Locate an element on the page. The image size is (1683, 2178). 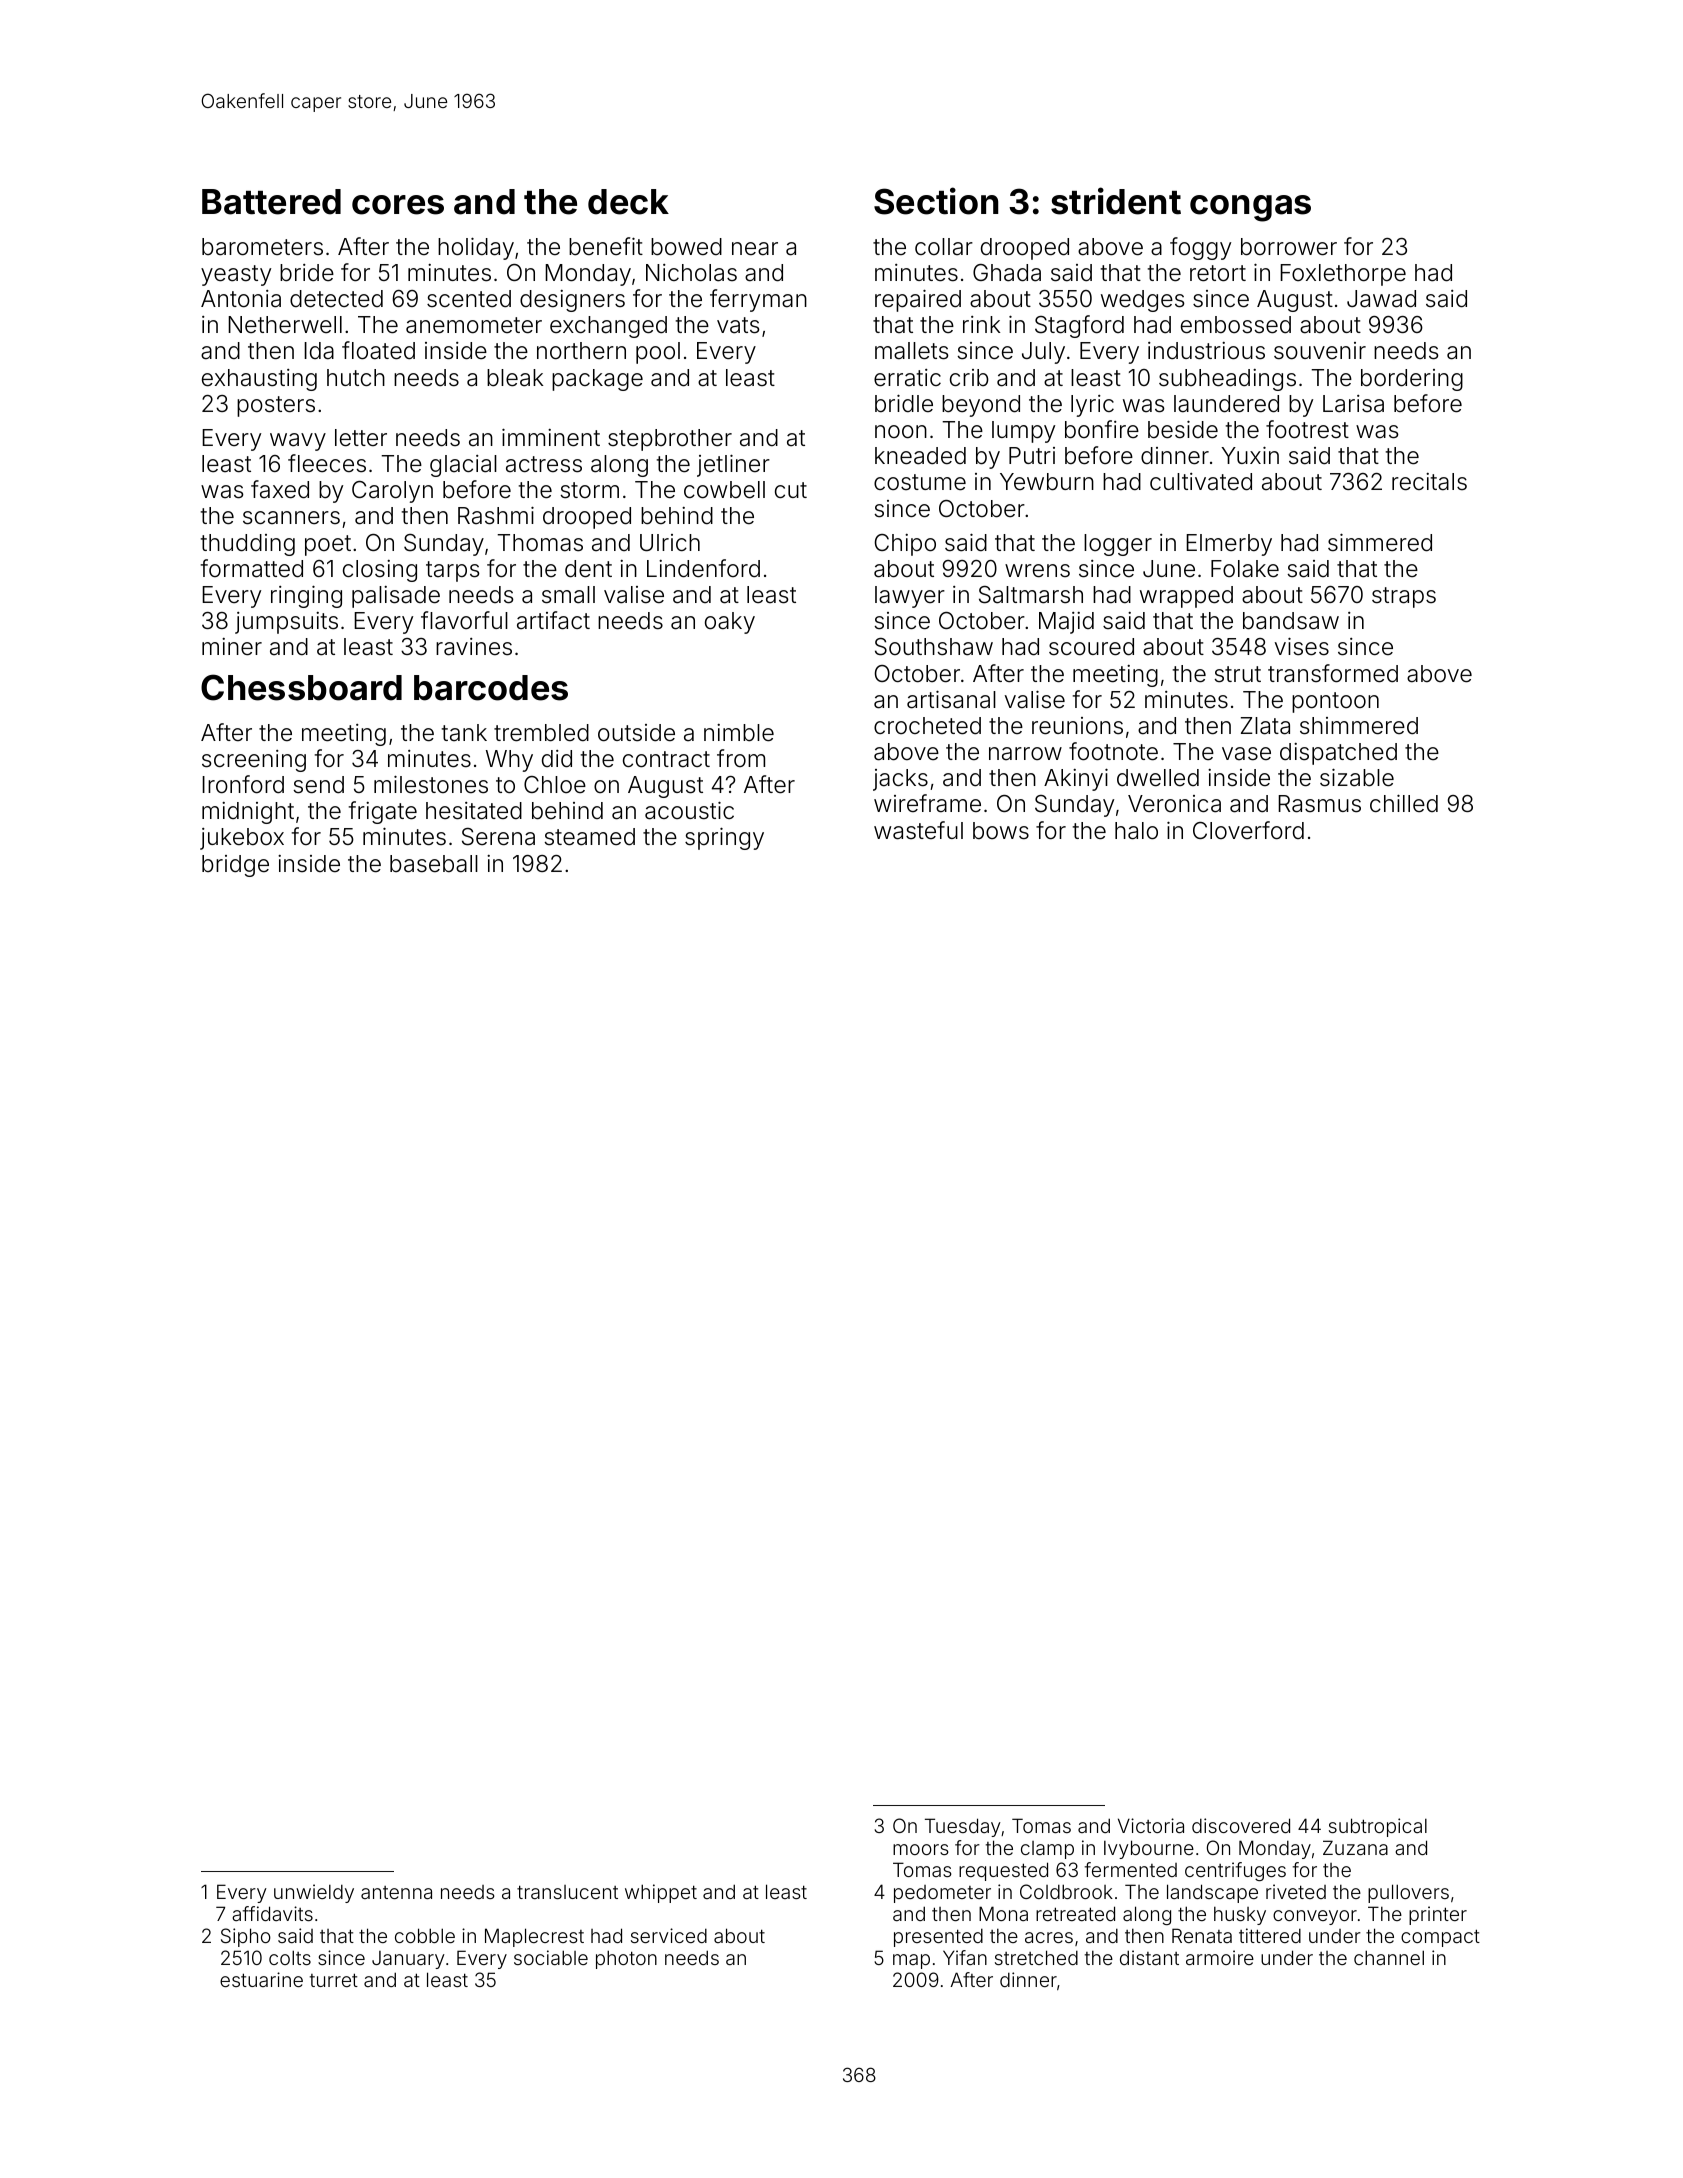
Renata is located at coordinates (1202, 1935).
